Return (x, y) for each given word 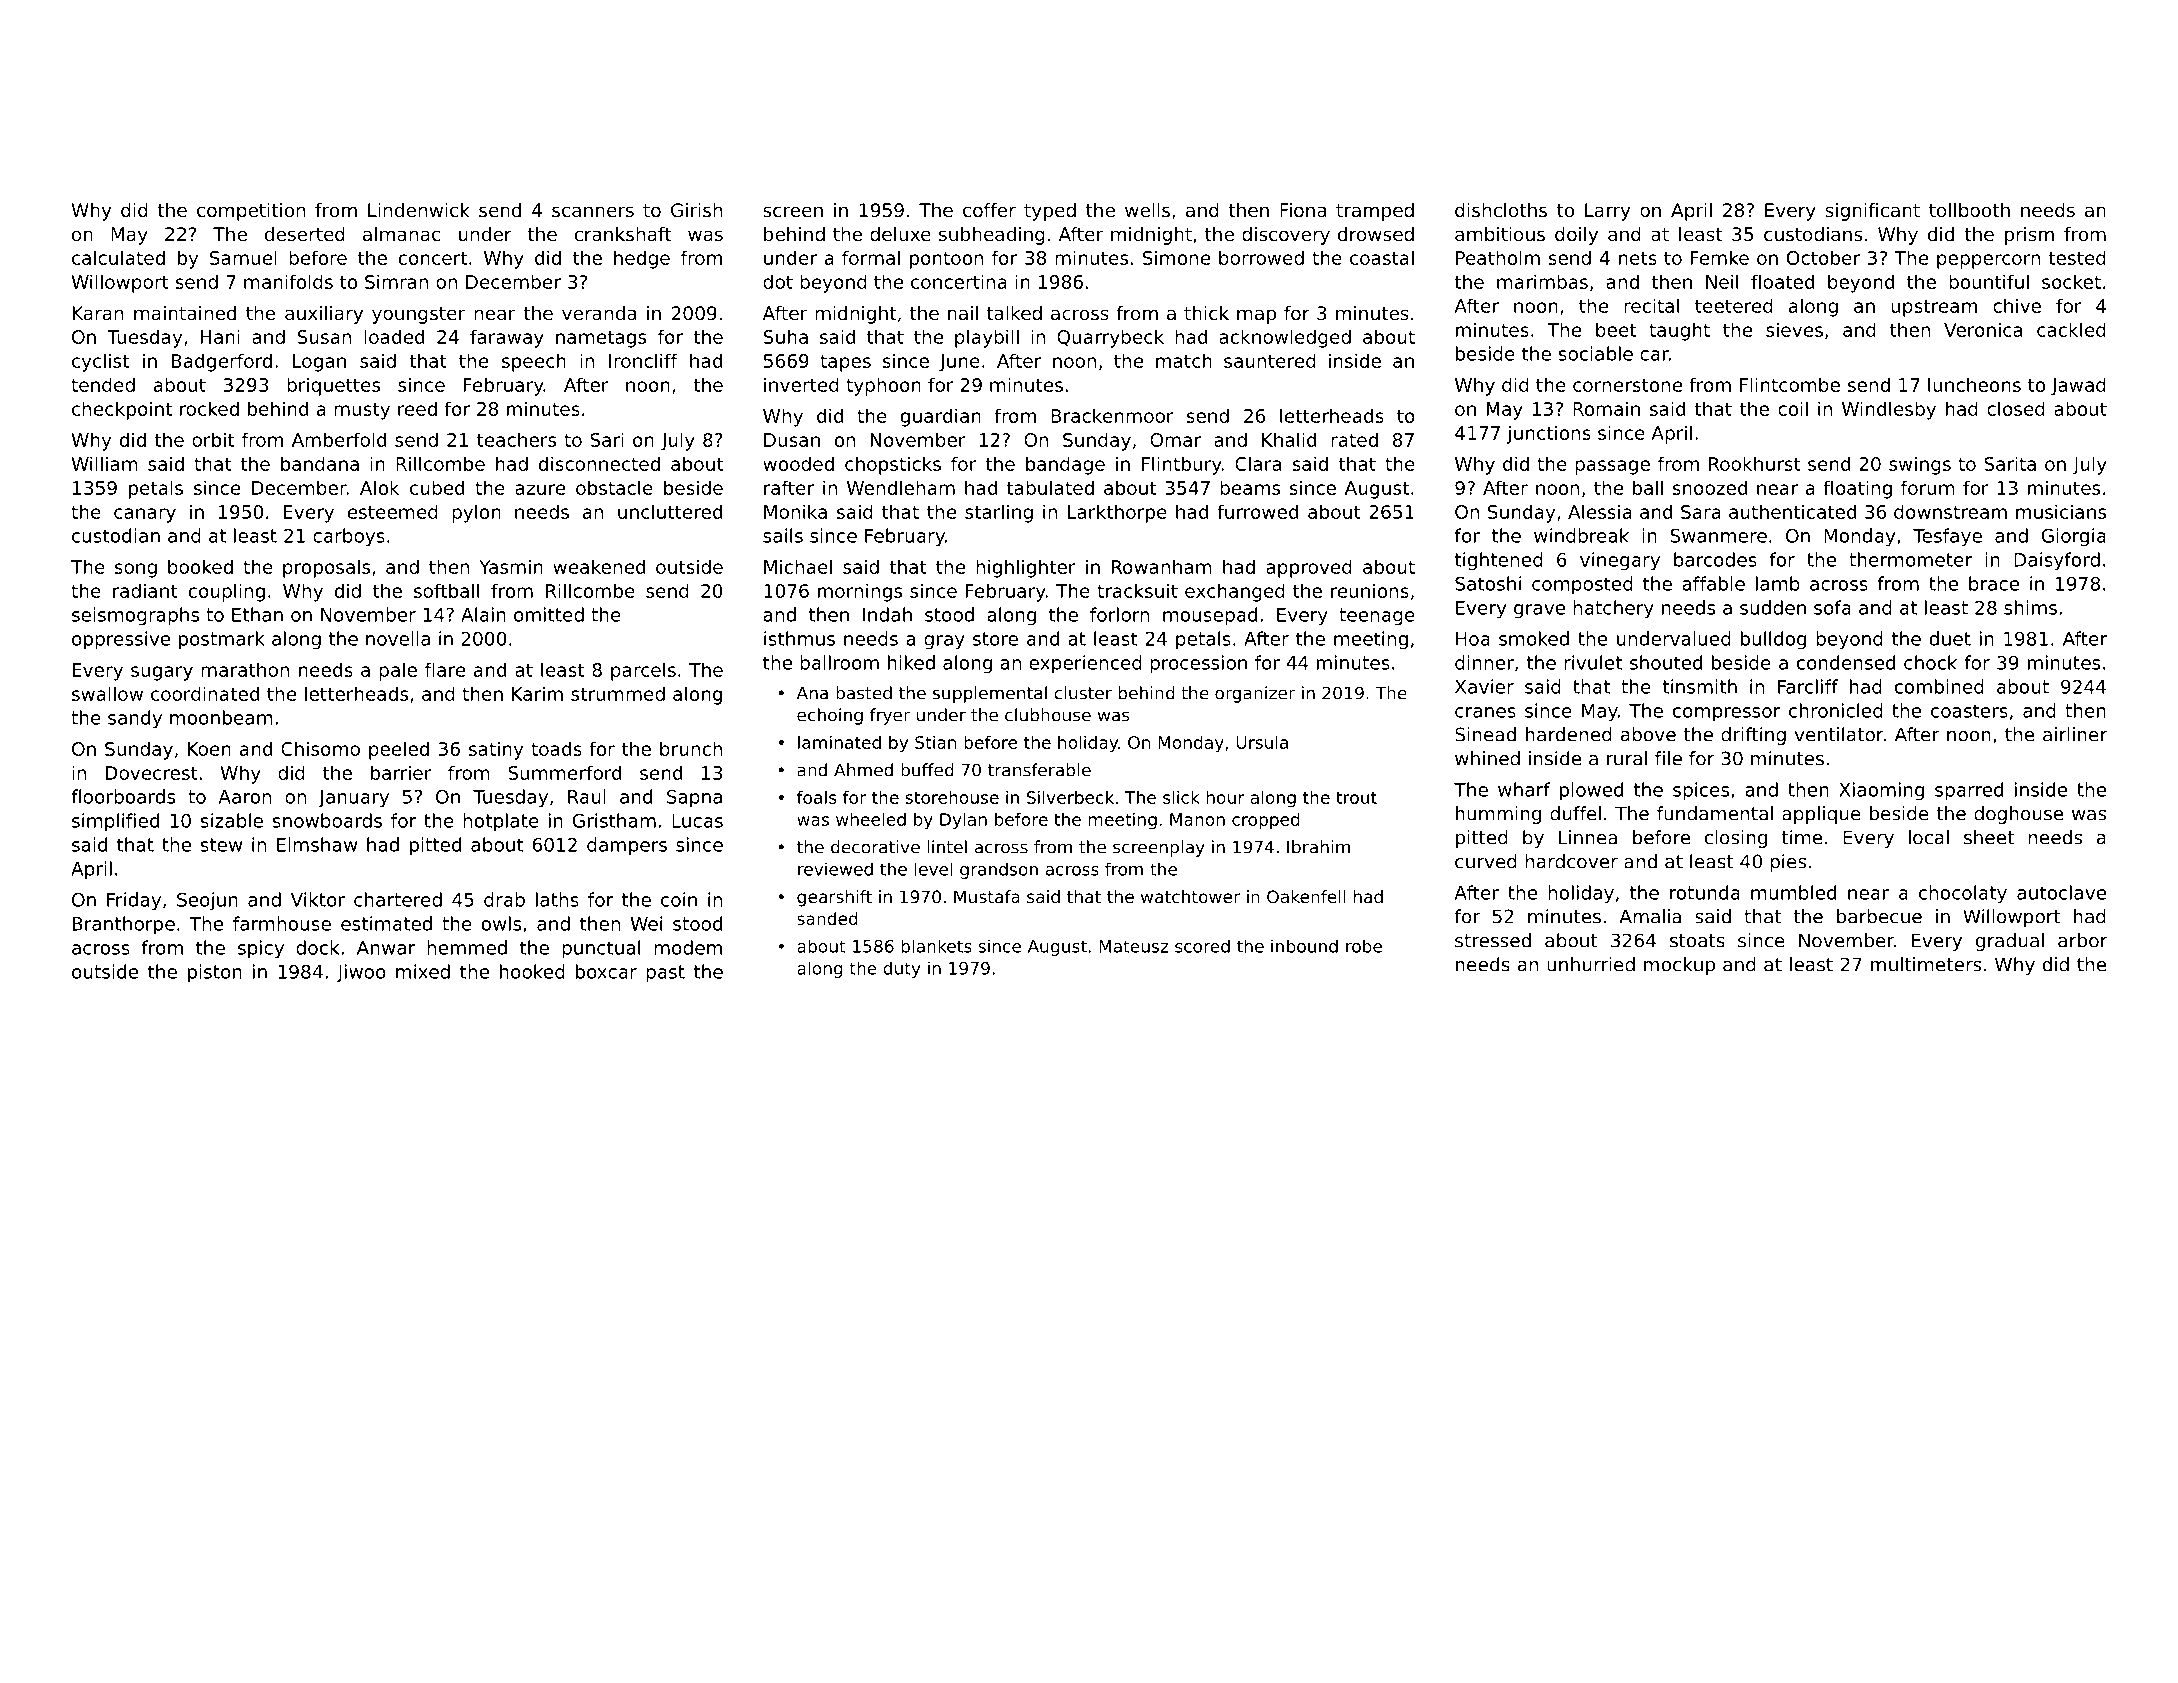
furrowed (1257, 511)
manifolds (288, 281)
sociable (1595, 353)
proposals (326, 568)
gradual (2010, 942)
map (1256, 316)
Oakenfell (1306, 896)
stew (221, 845)
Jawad (2078, 386)
